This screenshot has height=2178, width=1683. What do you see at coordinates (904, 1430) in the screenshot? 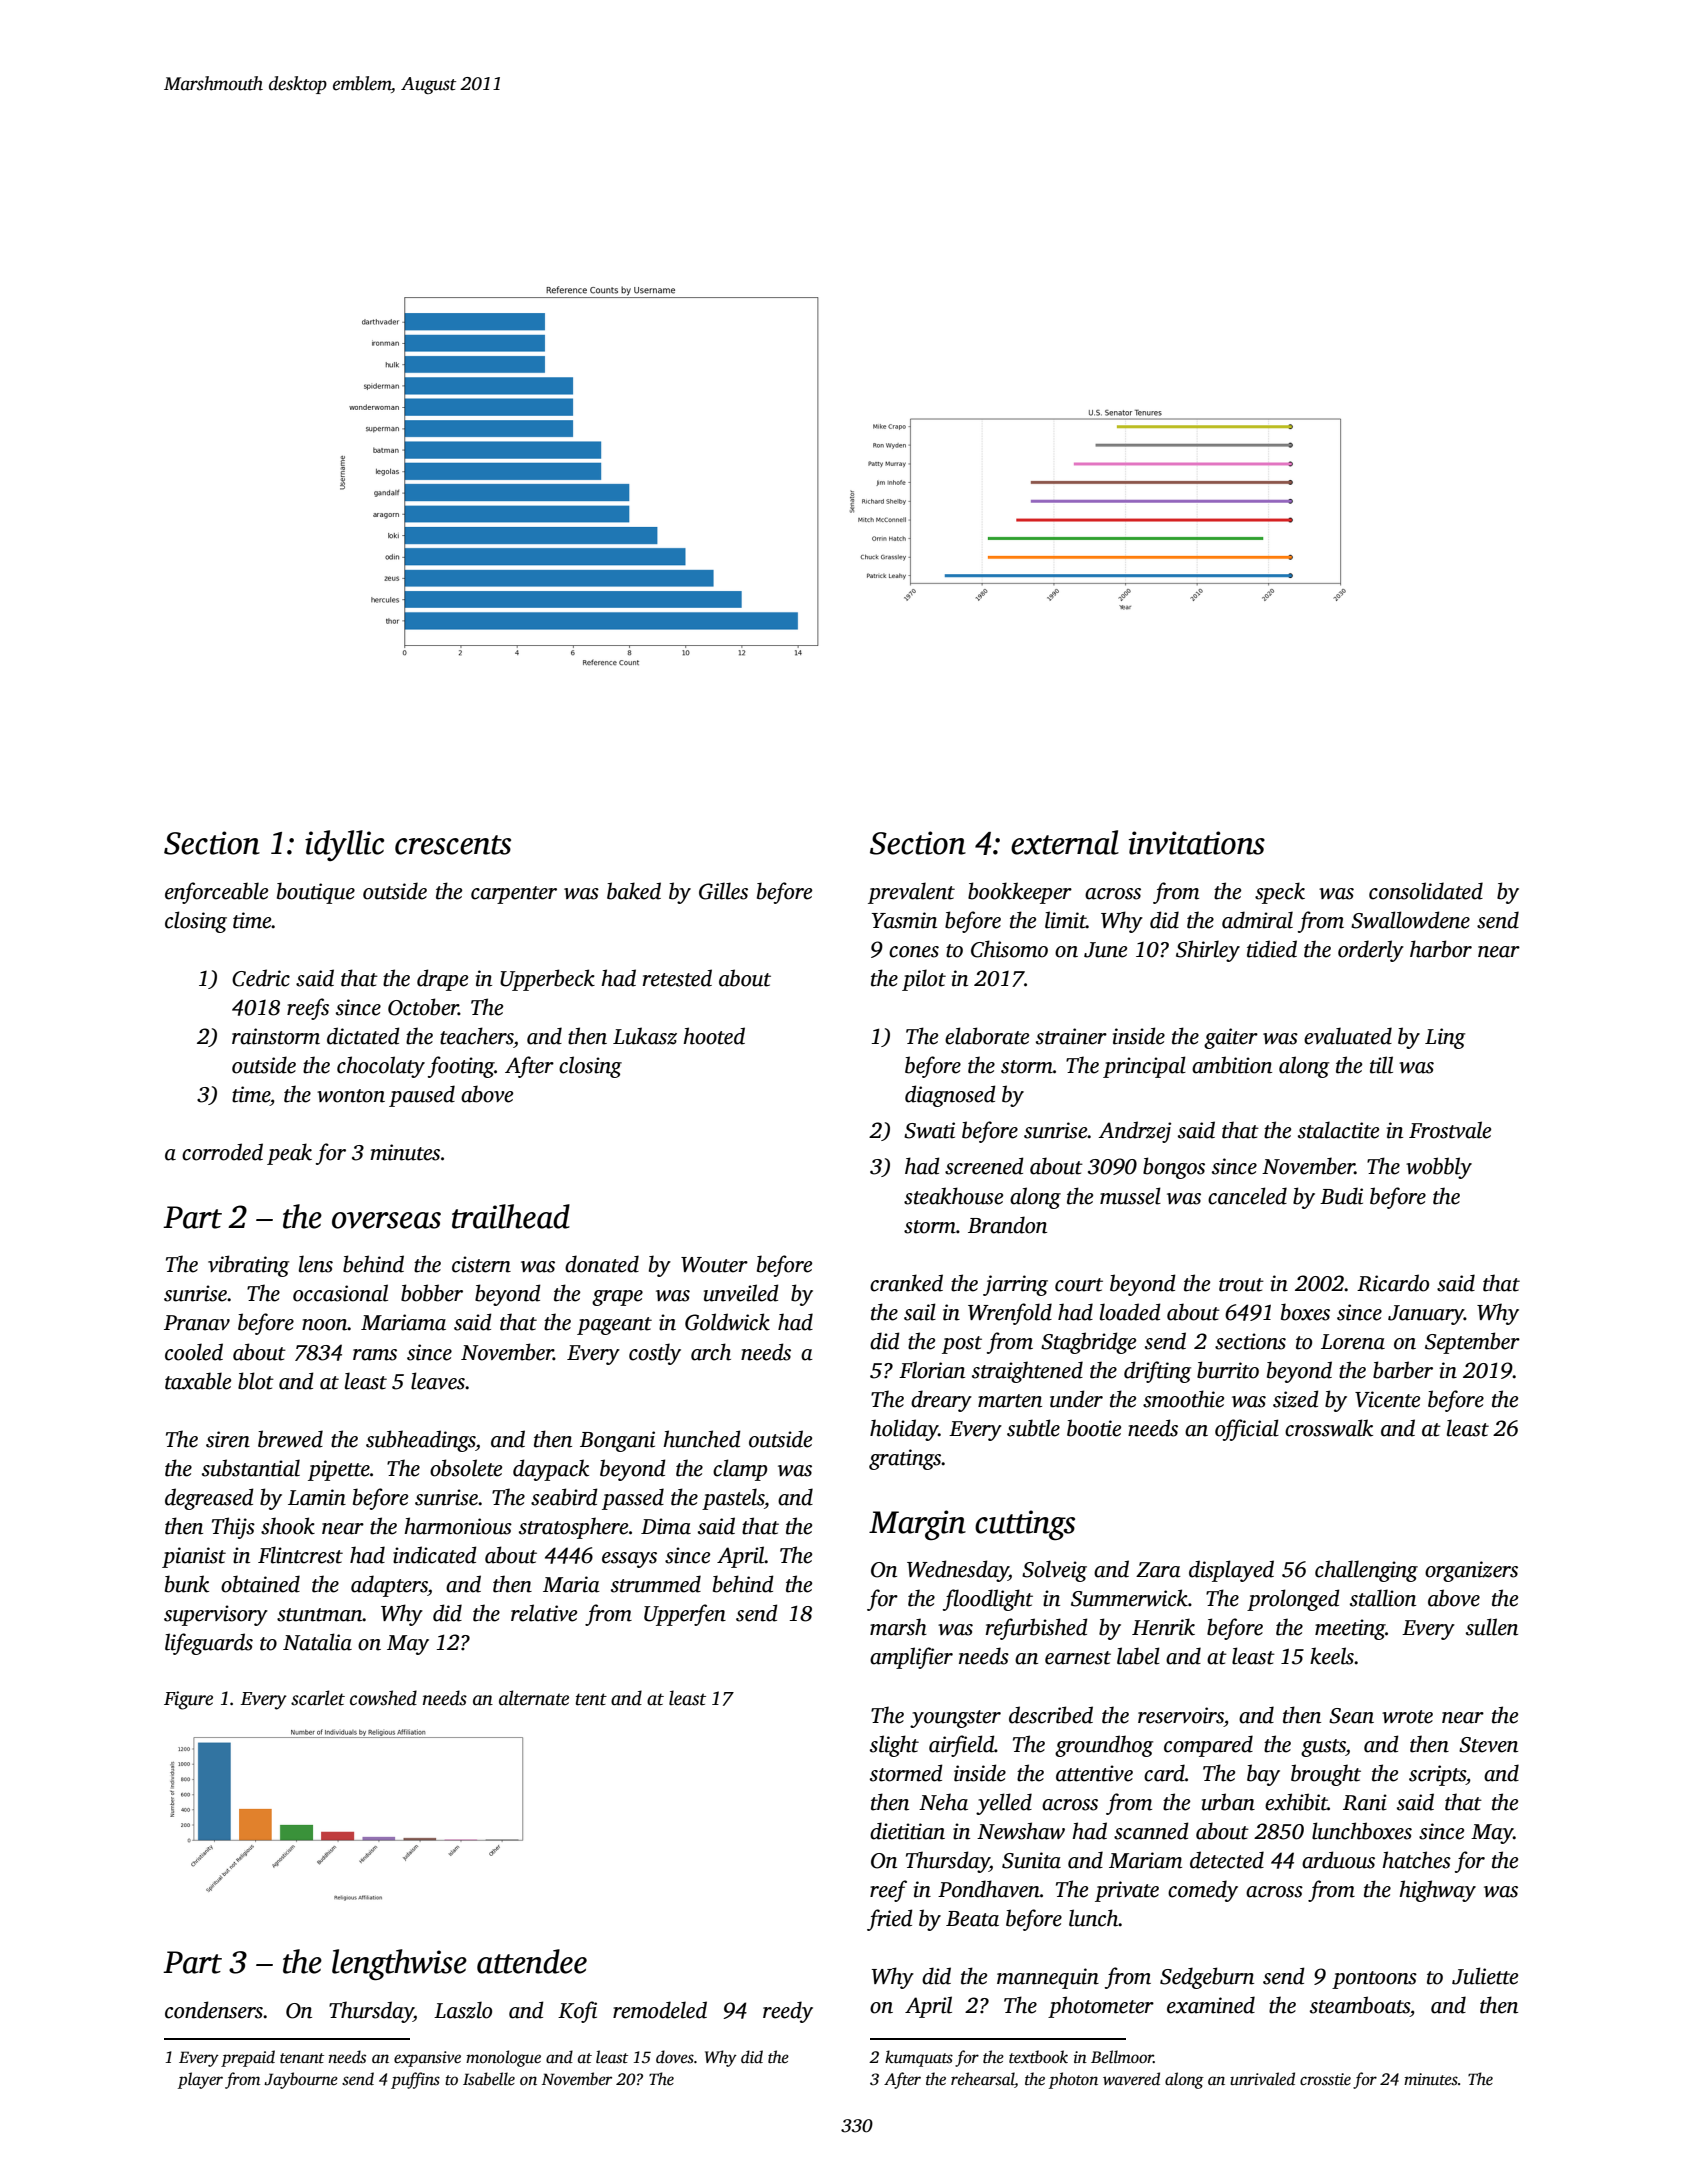
I see `holiday` at bounding box center [904, 1430].
